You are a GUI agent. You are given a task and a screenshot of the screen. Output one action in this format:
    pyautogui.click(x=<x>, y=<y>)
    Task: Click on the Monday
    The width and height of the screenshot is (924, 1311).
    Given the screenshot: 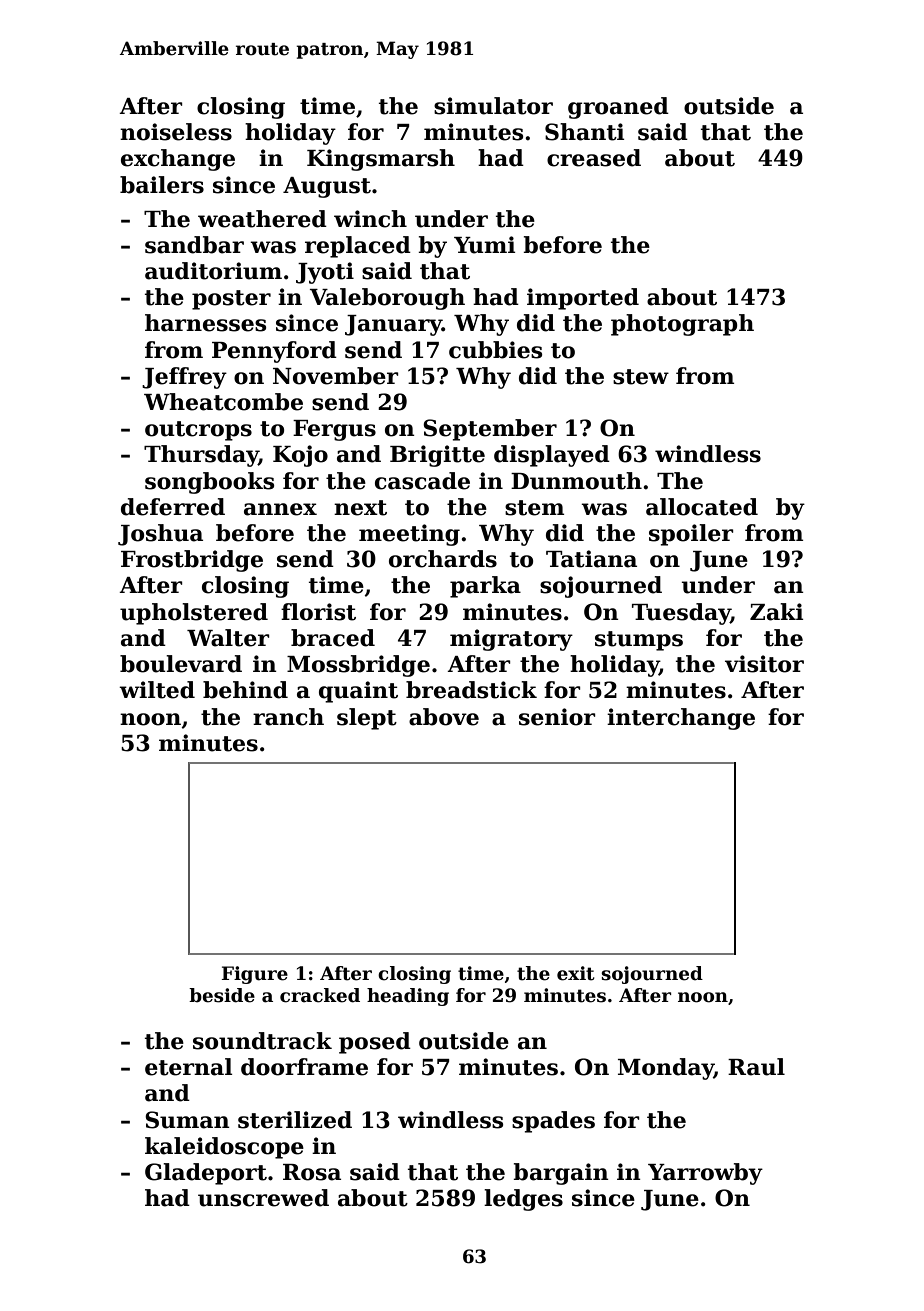 What is the action you would take?
    pyautogui.click(x=666, y=1069)
